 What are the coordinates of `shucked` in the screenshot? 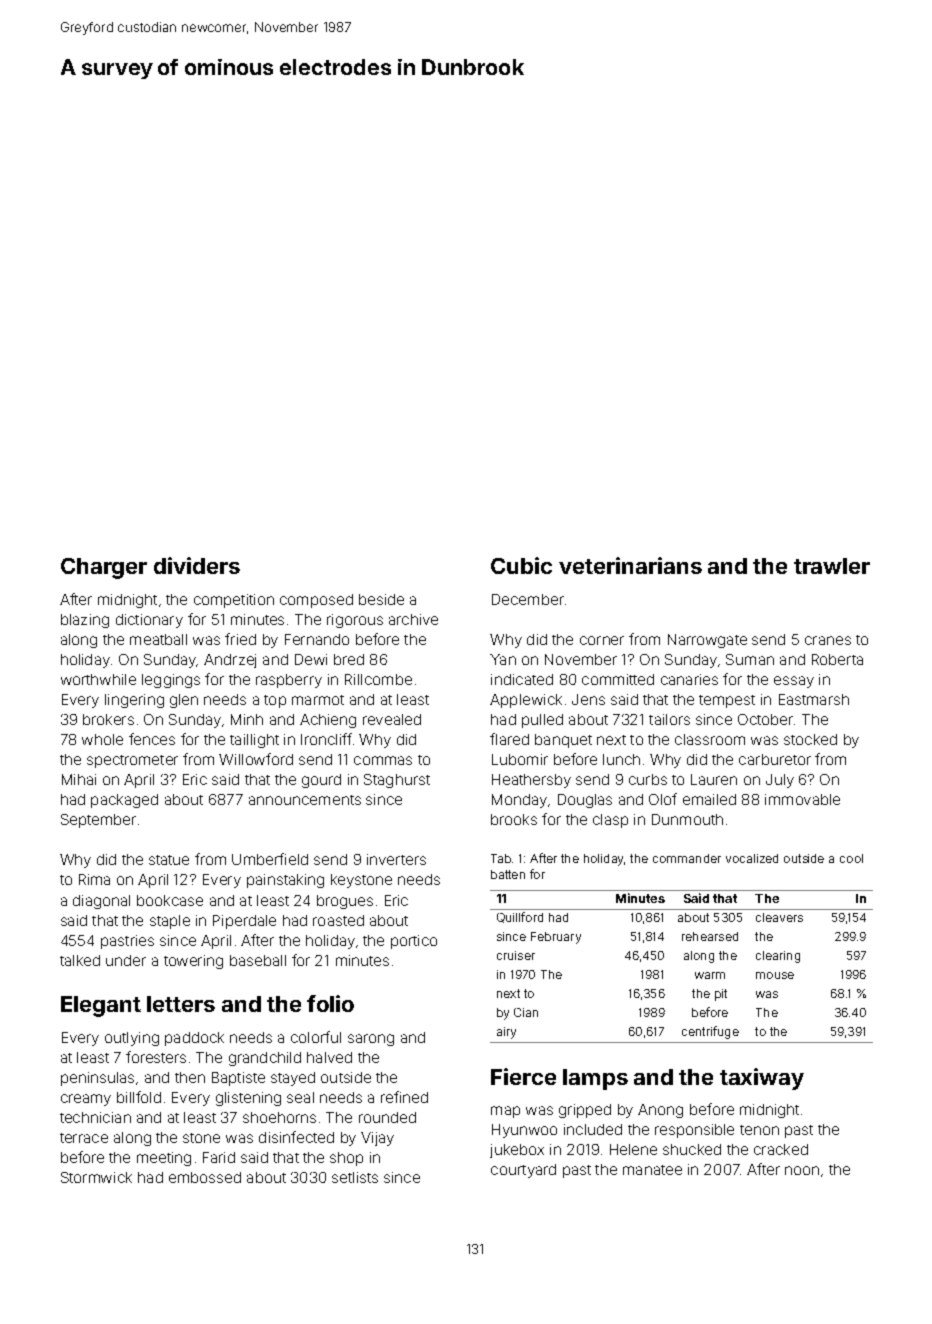 It's located at (692, 1149).
